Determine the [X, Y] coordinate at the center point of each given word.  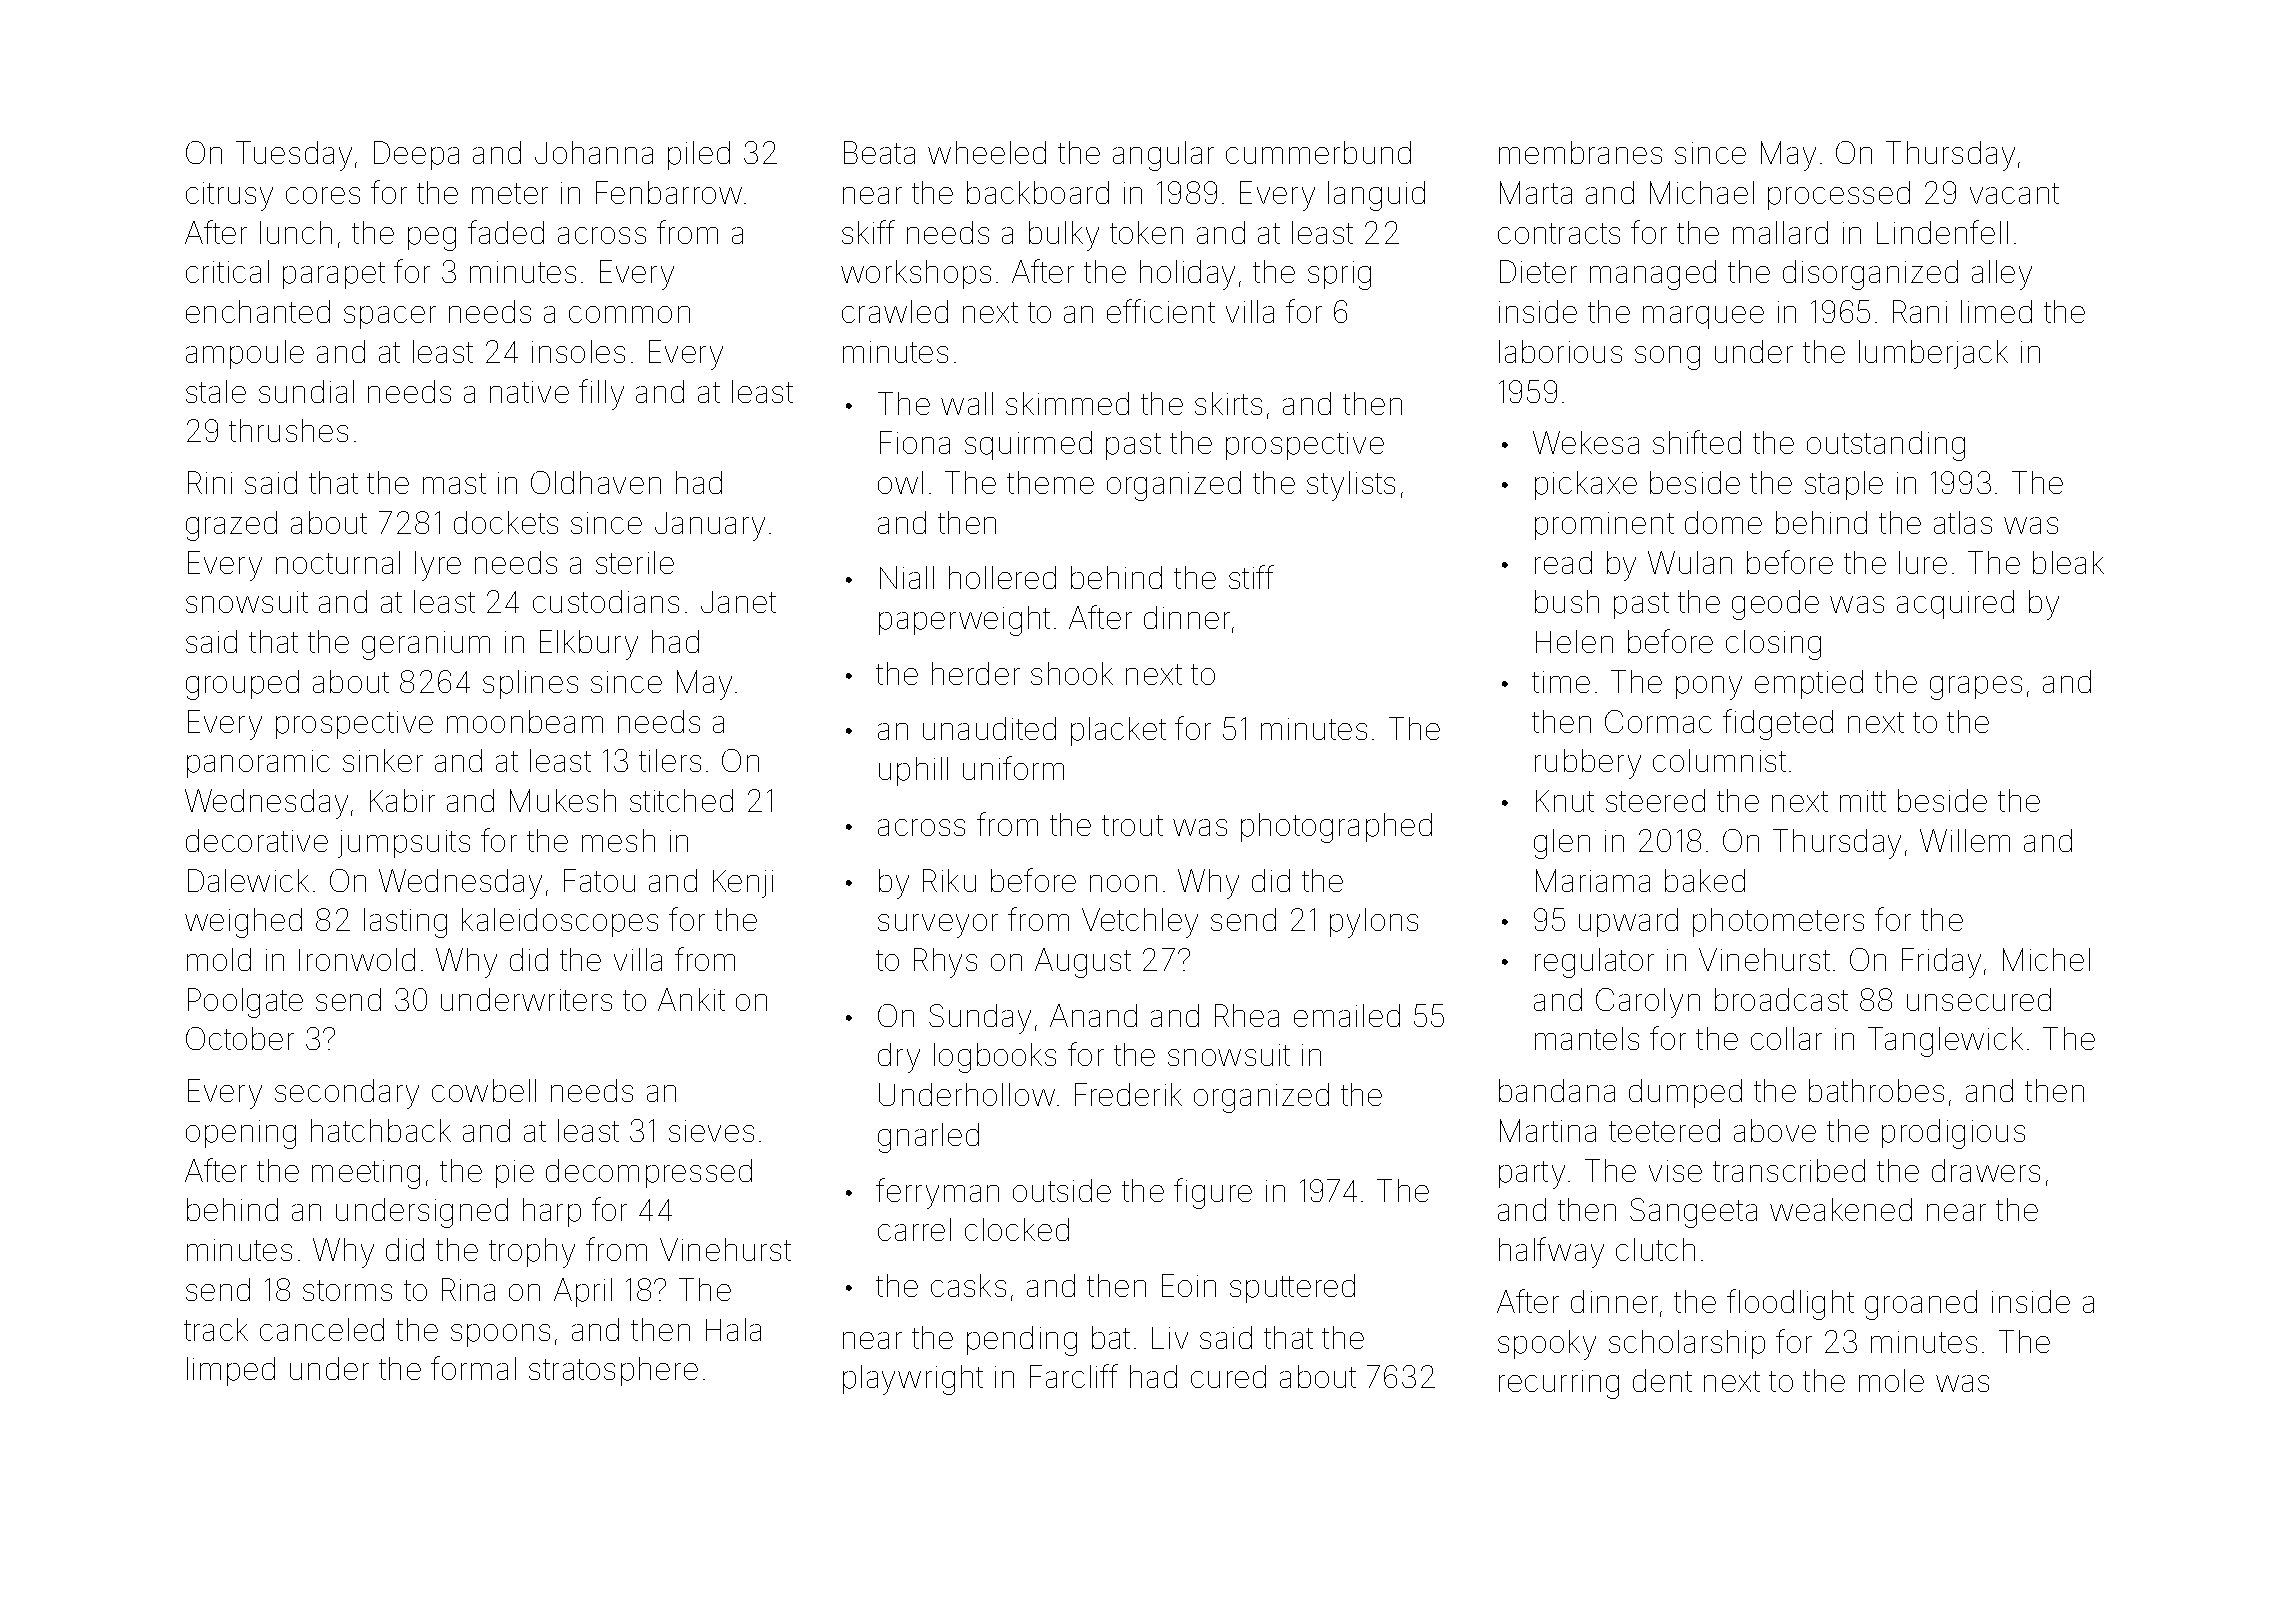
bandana [1557, 1090]
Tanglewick [1945, 1042]
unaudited [989, 728]
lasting [405, 923]
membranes [1580, 152]
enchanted [258, 311]
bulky [1064, 236]
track [216, 1329]
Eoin [1189, 1285]
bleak [2068, 562]
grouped [242, 685]
